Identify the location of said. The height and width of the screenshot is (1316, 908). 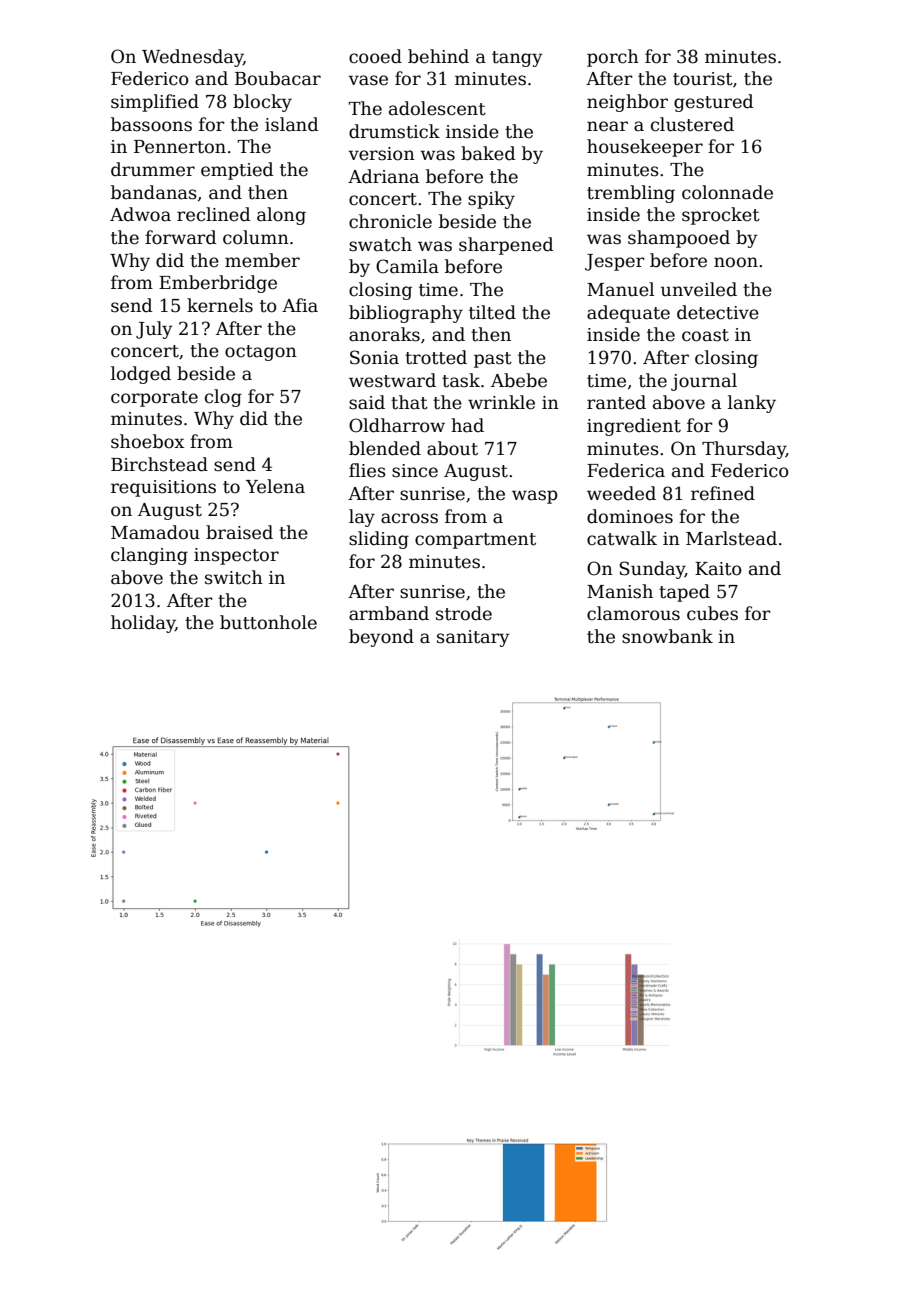
(367, 402).
